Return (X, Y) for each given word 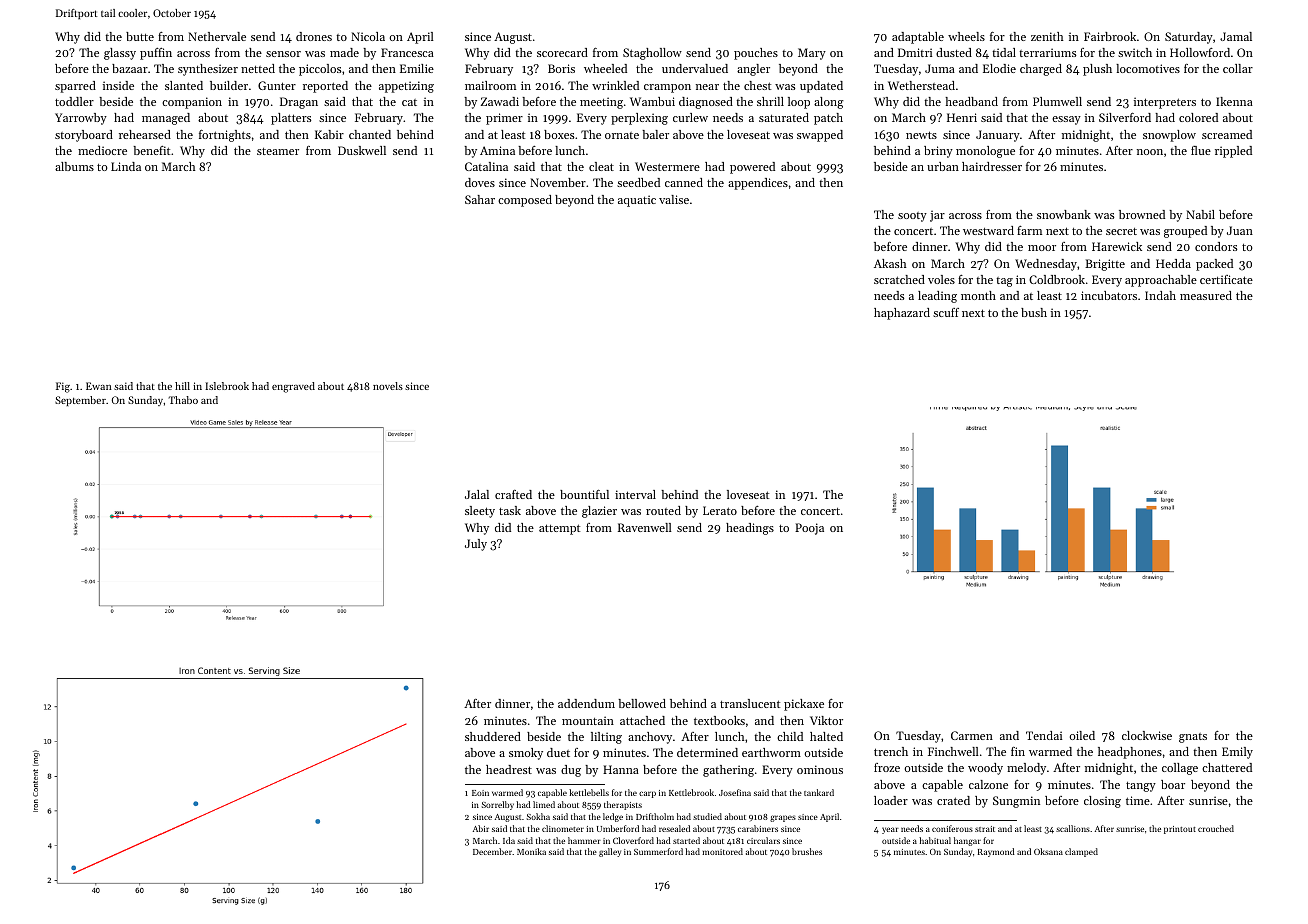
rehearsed (145, 134)
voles (941, 279)
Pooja (809, 529)
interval (635, 494)
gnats (1193, 738)
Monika (531, 851)
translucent (750, 703)
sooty (912, 217)
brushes (807, 851)
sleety (480, 512)
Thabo (183, 400)
